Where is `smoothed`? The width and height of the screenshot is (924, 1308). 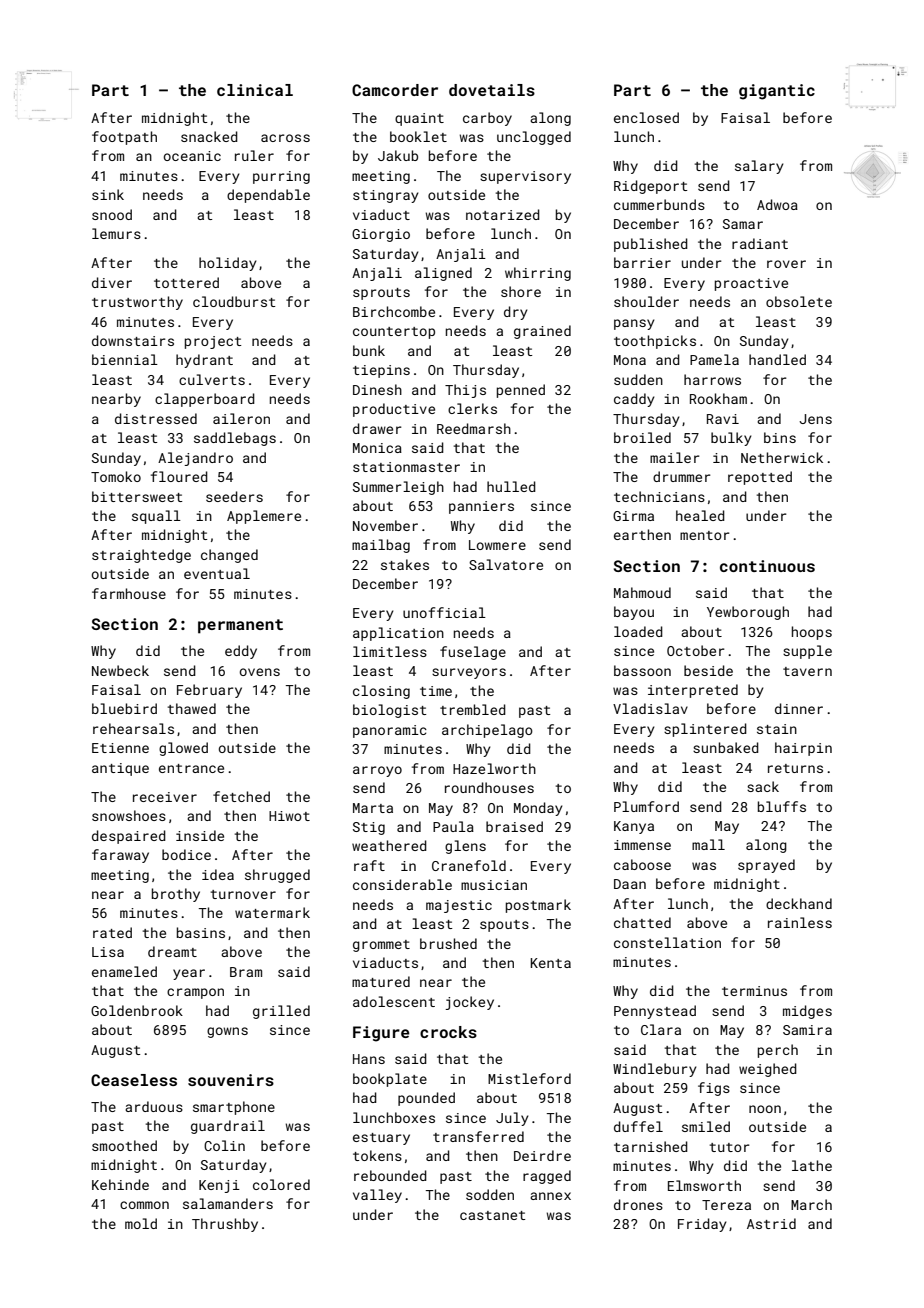 smoothed is located at coordinates (124, 1145).
